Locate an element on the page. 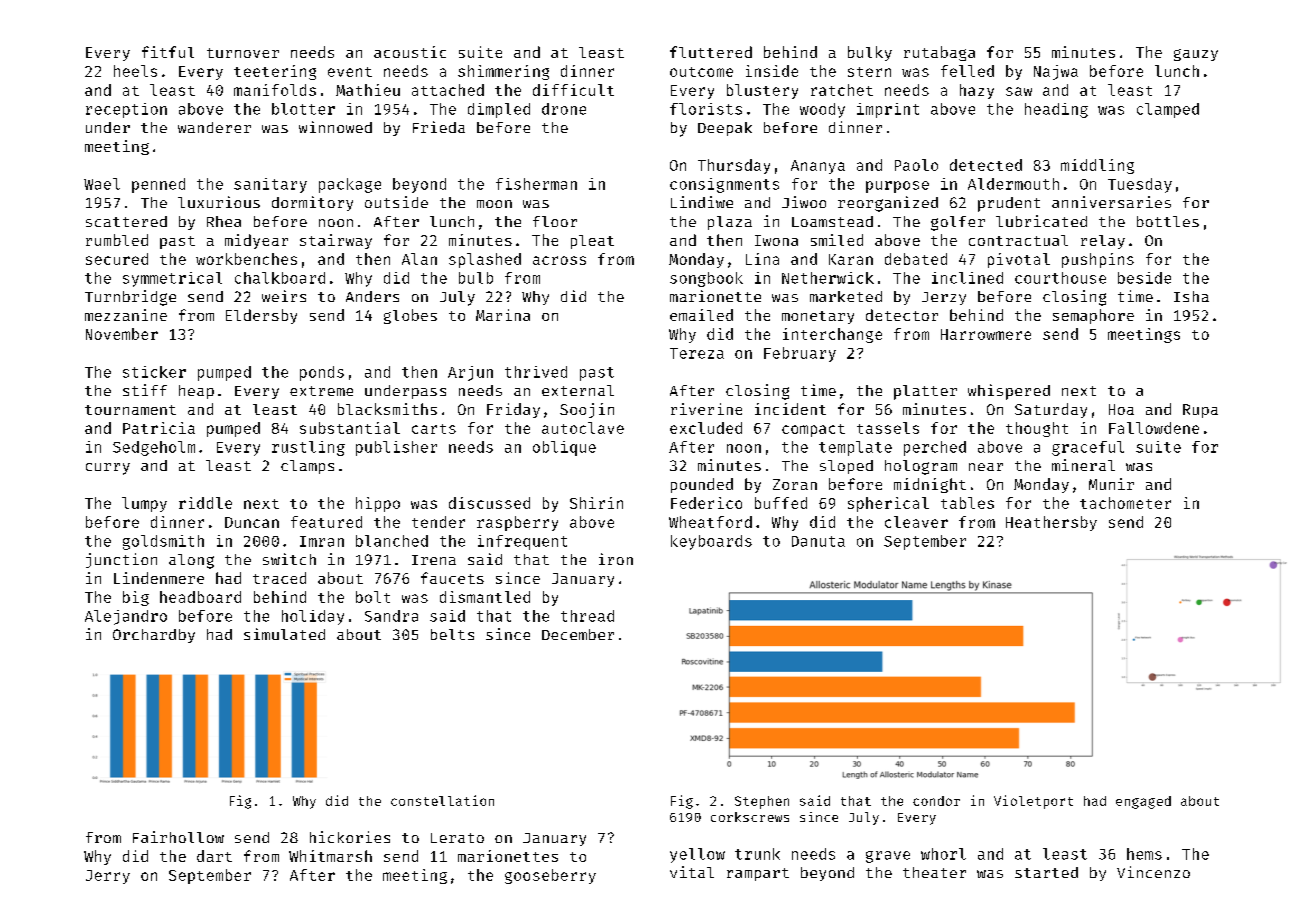 This image has height=924, width=1308. rustling is located at coordinates (308, 448).
